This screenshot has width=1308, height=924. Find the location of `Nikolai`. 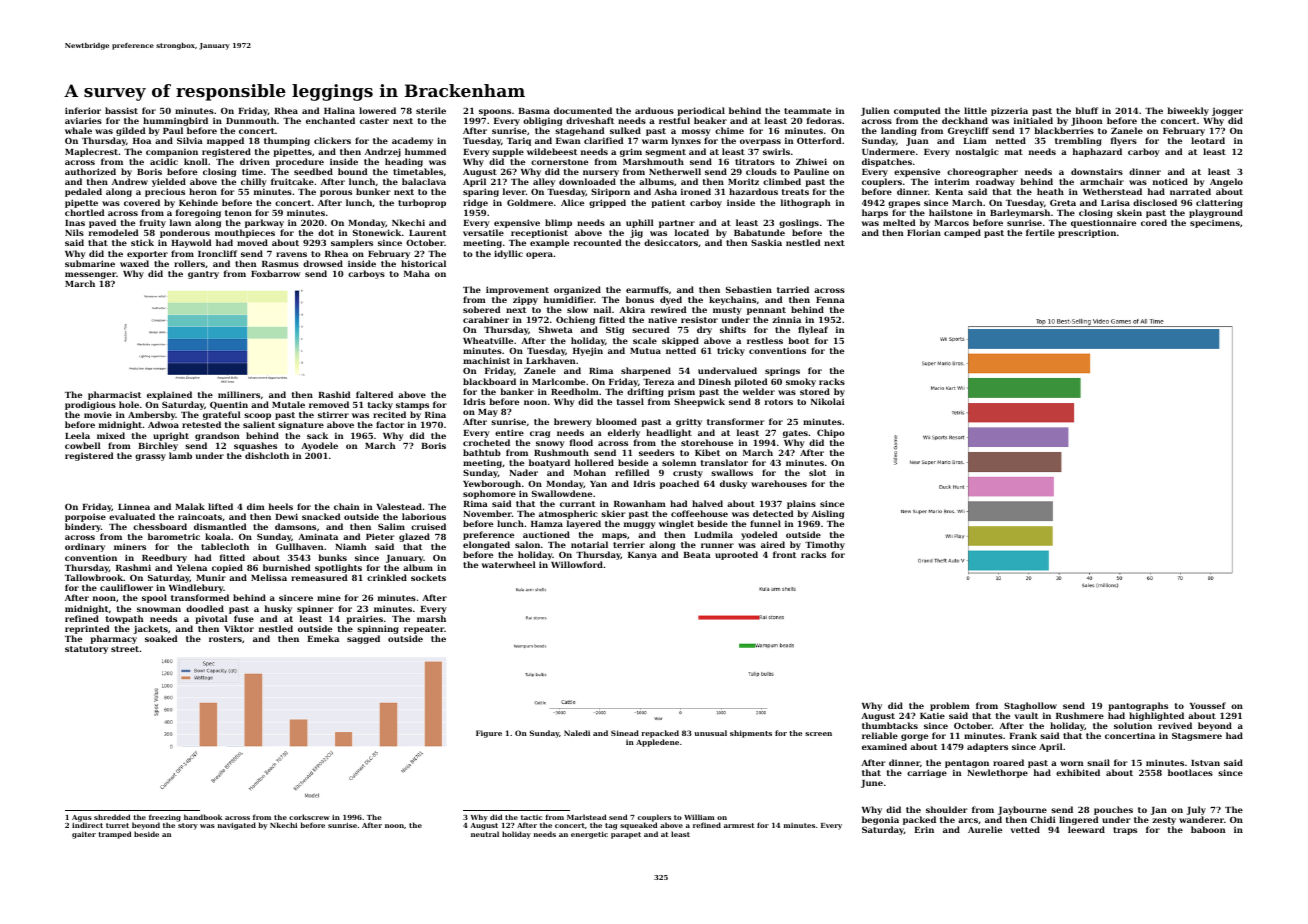

Nikolai is located at coordinates (828, 401).
